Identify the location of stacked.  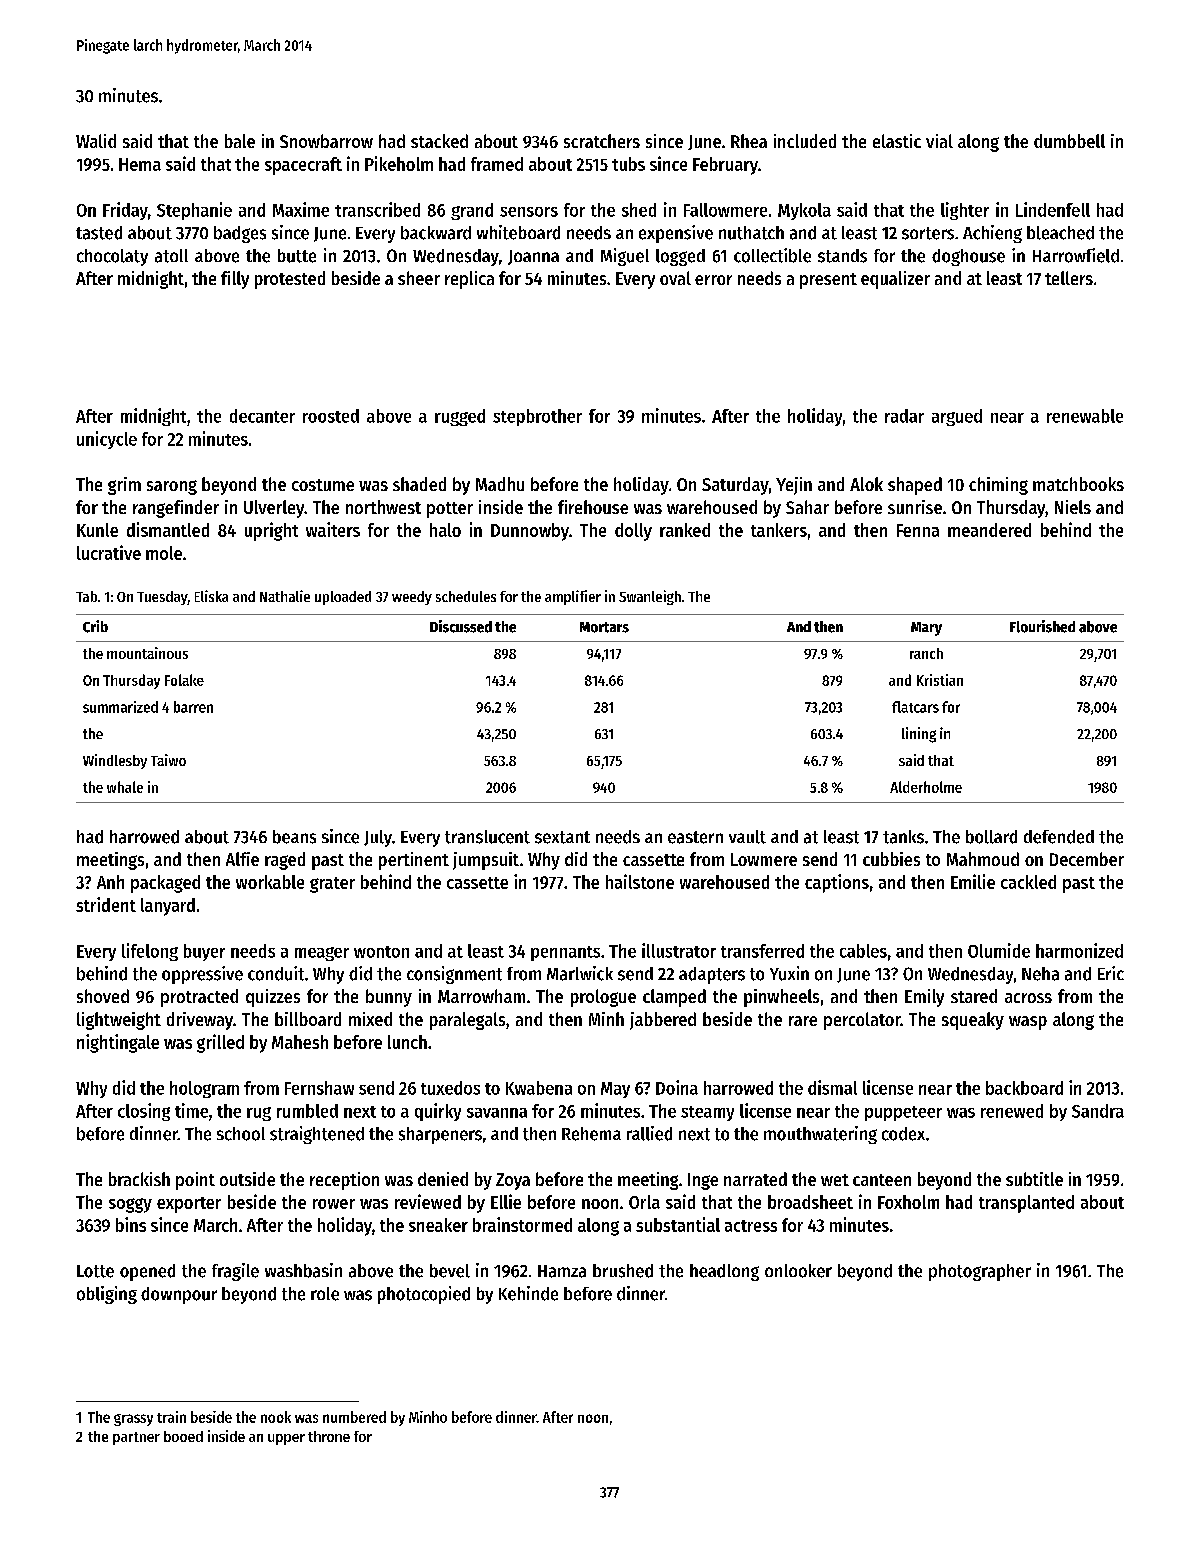
(439, 141).
